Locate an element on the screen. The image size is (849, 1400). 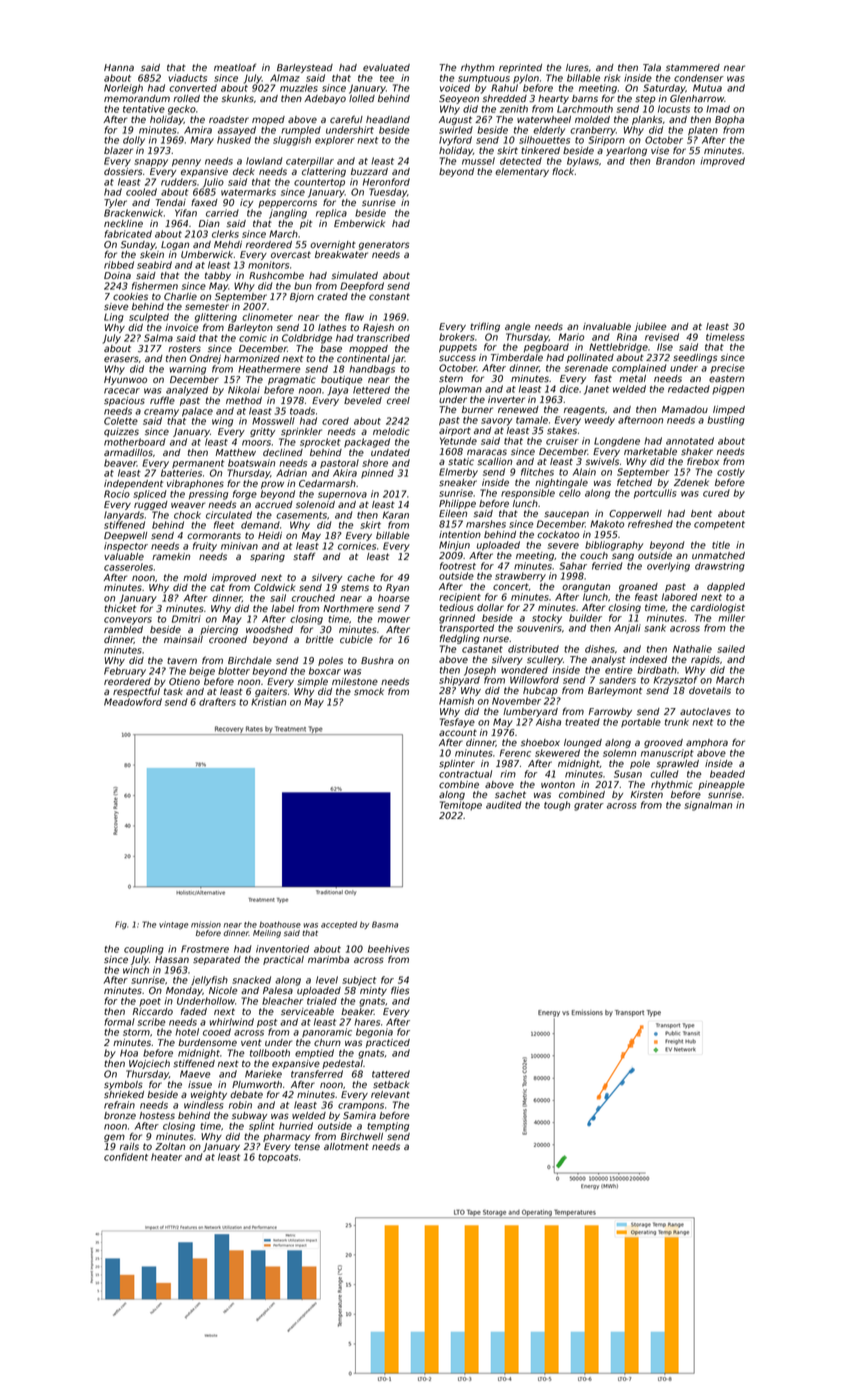
Zoltan is located at coordinates (170, 1146).
